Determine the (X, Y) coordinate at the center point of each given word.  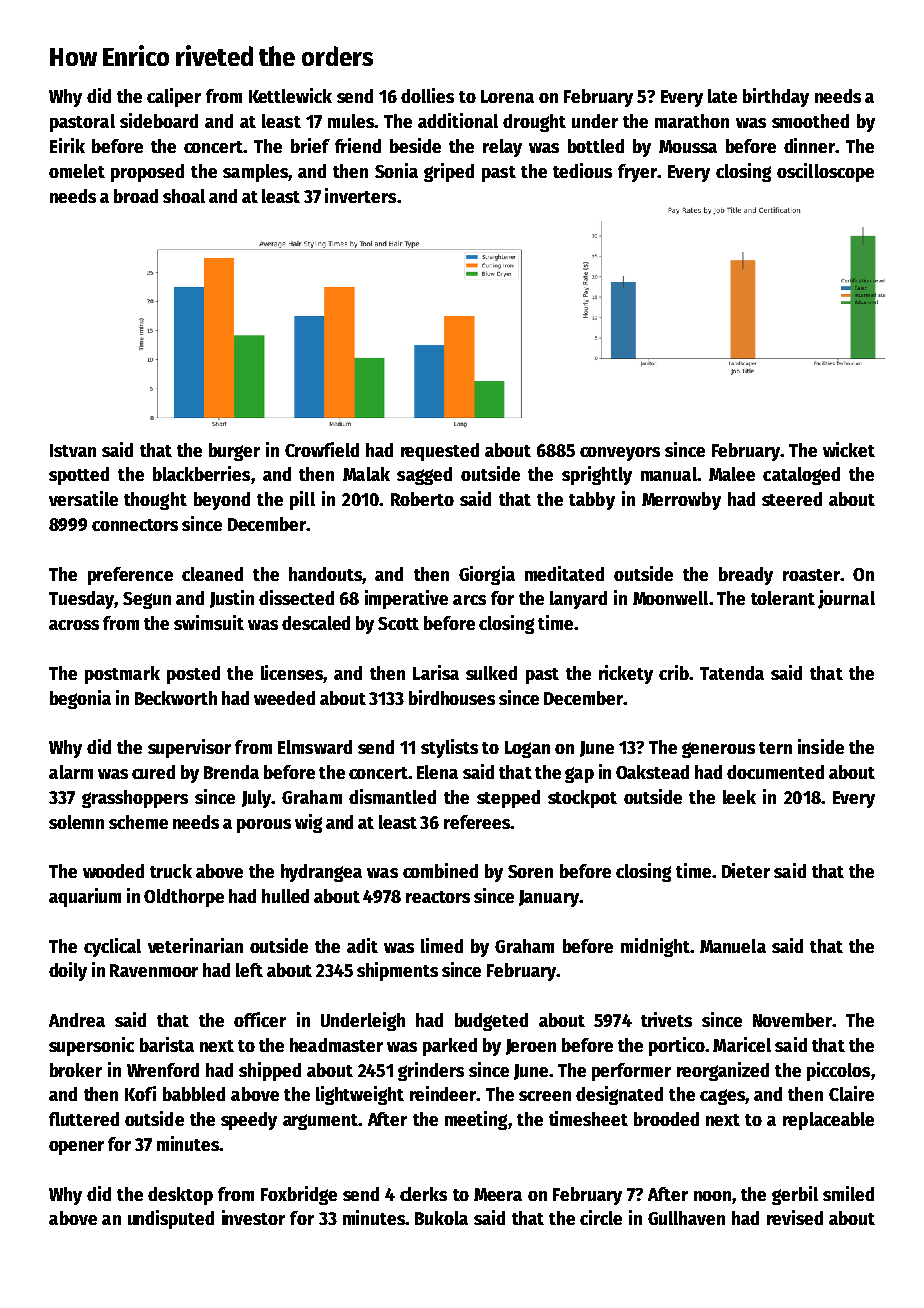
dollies (427, 95)
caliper (174, 97)
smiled (848, 1193)
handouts (325, 574)
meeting (476, 1120)
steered (792, 499)
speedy (249, 1121)
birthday (776, 97)
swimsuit (209, 622)
